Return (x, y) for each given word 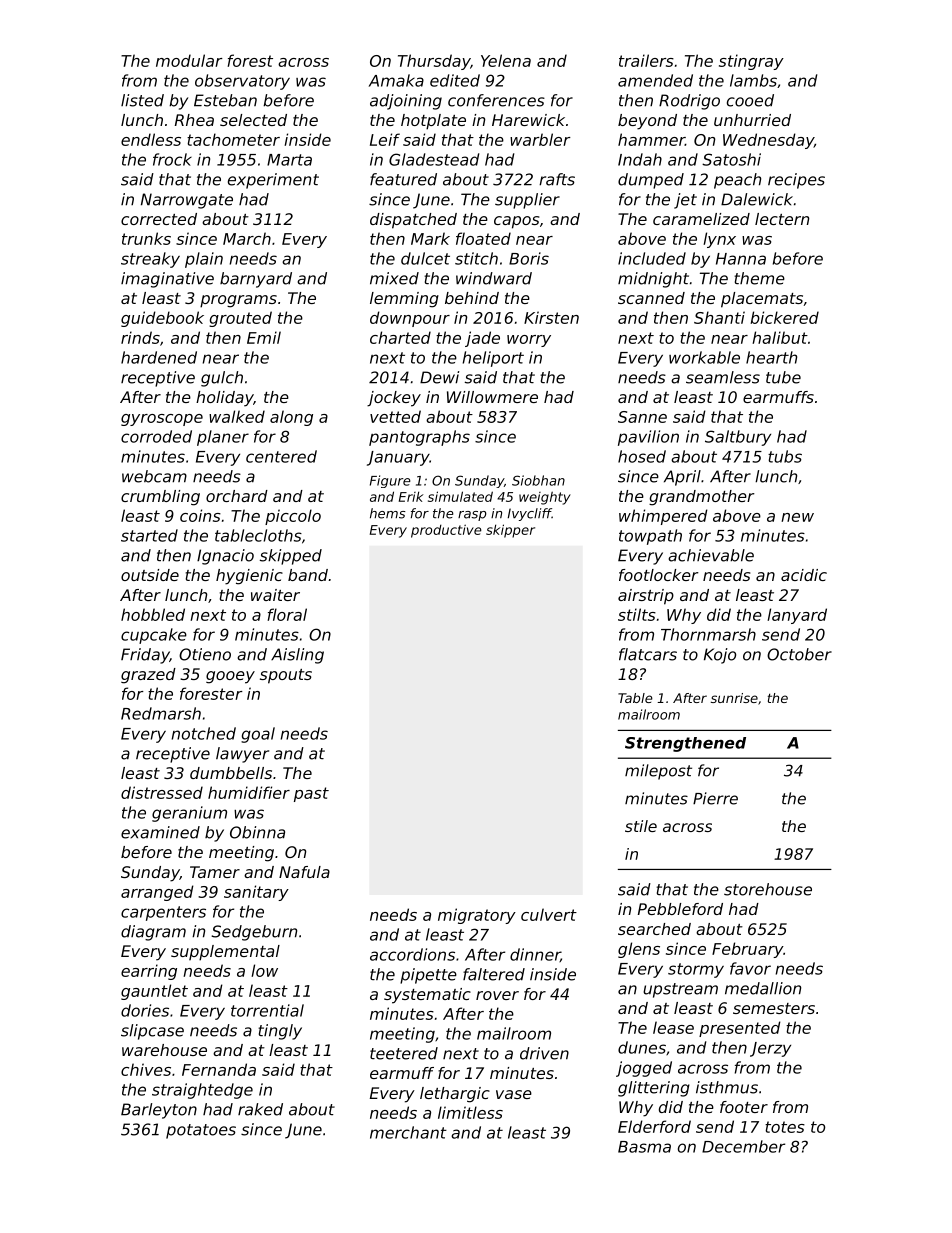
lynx (719, 240)
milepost (658, 772)
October (799, 654)
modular (189, 60)
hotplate (433, 122)
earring (149, 972)
